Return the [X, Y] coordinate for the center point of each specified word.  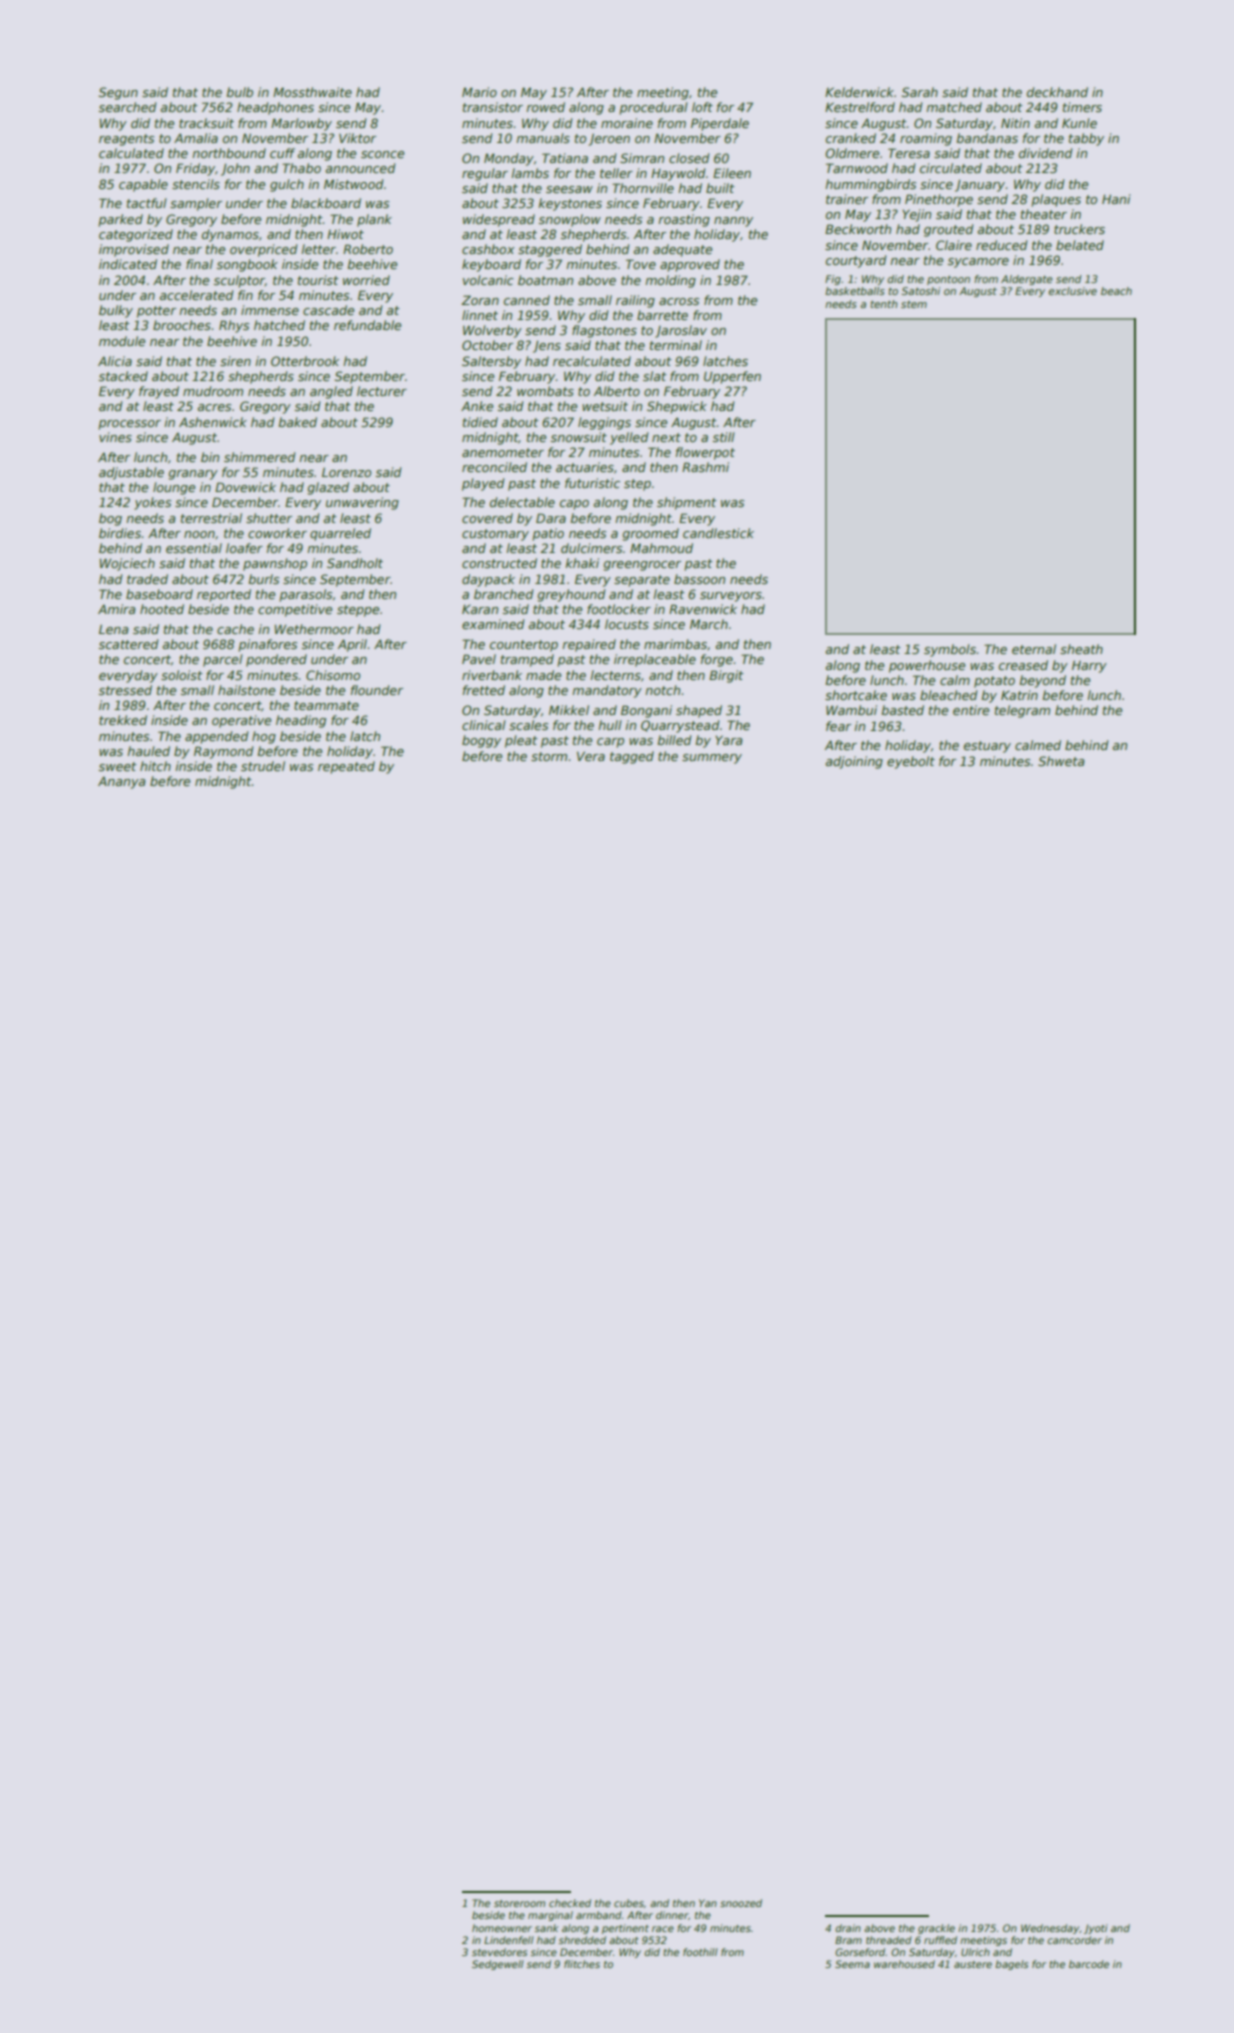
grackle [936, 1929]
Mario [479, 92]
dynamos [230, 235]
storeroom [519, 1903]
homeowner [502, 1928]
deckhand [1057, 92]
